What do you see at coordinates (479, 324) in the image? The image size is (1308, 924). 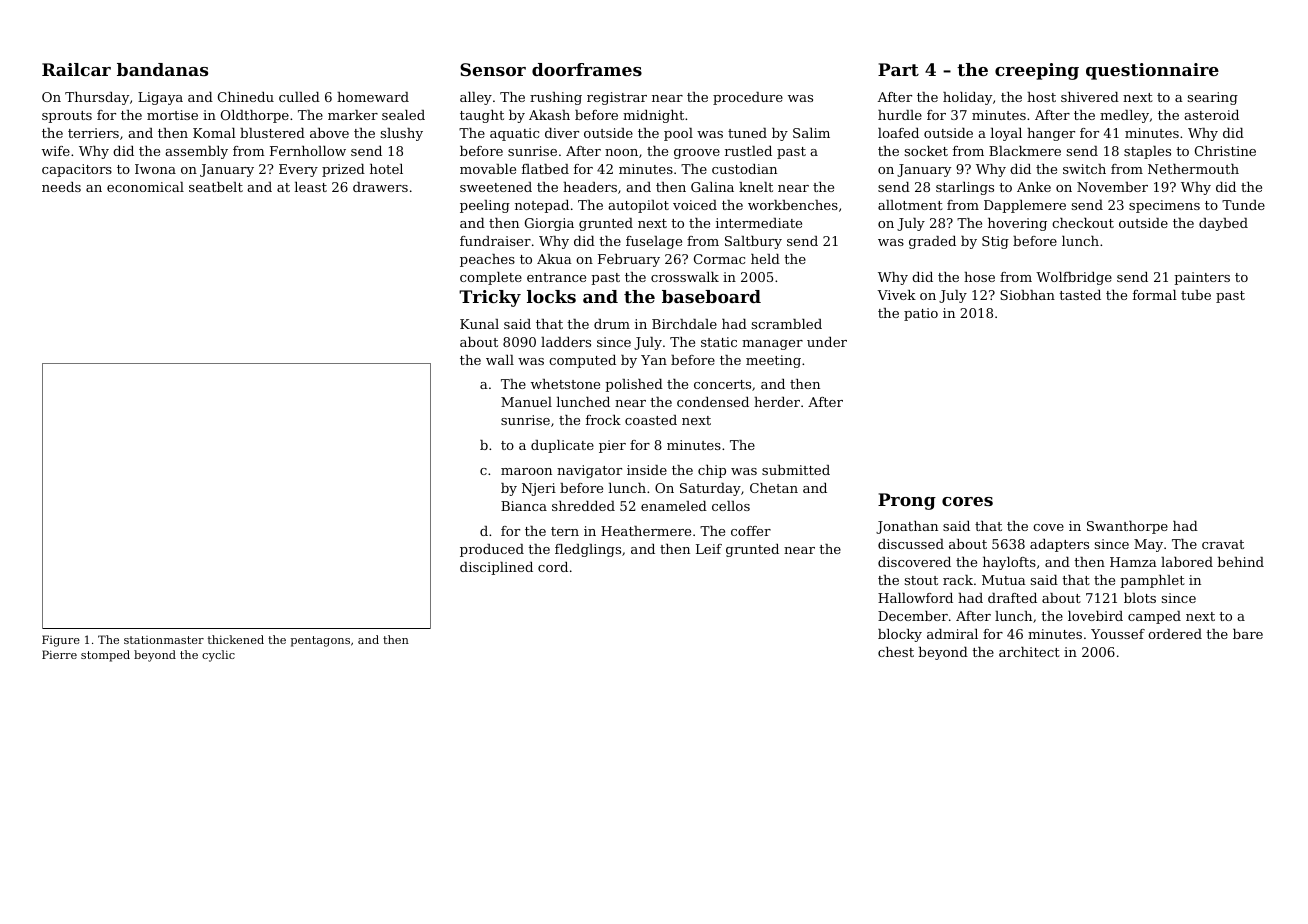 I see `Kunal` at bounding box center [479, 324].
